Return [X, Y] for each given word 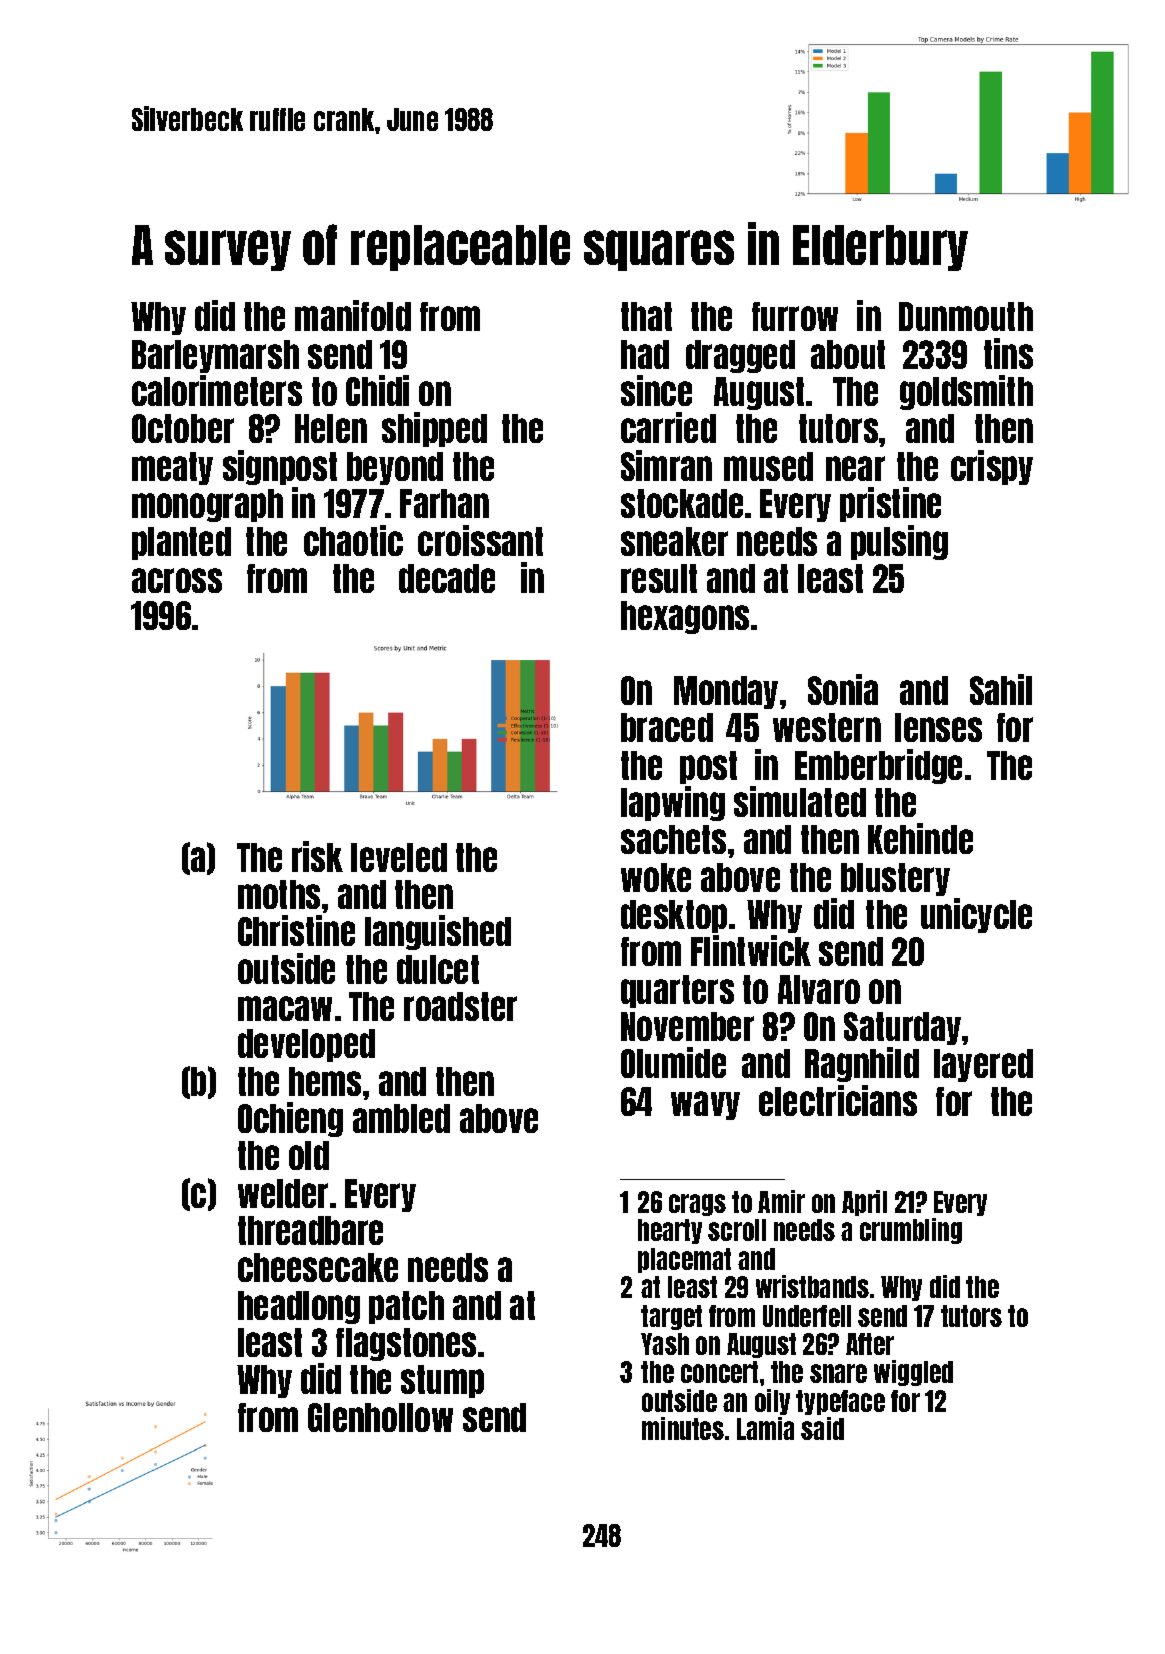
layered [983, 1065]
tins [1008, 353]
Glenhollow [380, 1417]
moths [279, 894]
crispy [992, 467]
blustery [895, 879]
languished [438, 932]
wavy [705, 1105]
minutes [683, 1428]
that [646, 316]
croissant [480, 540]
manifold [353, 315]
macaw [285, 1008]
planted [181, 543]
